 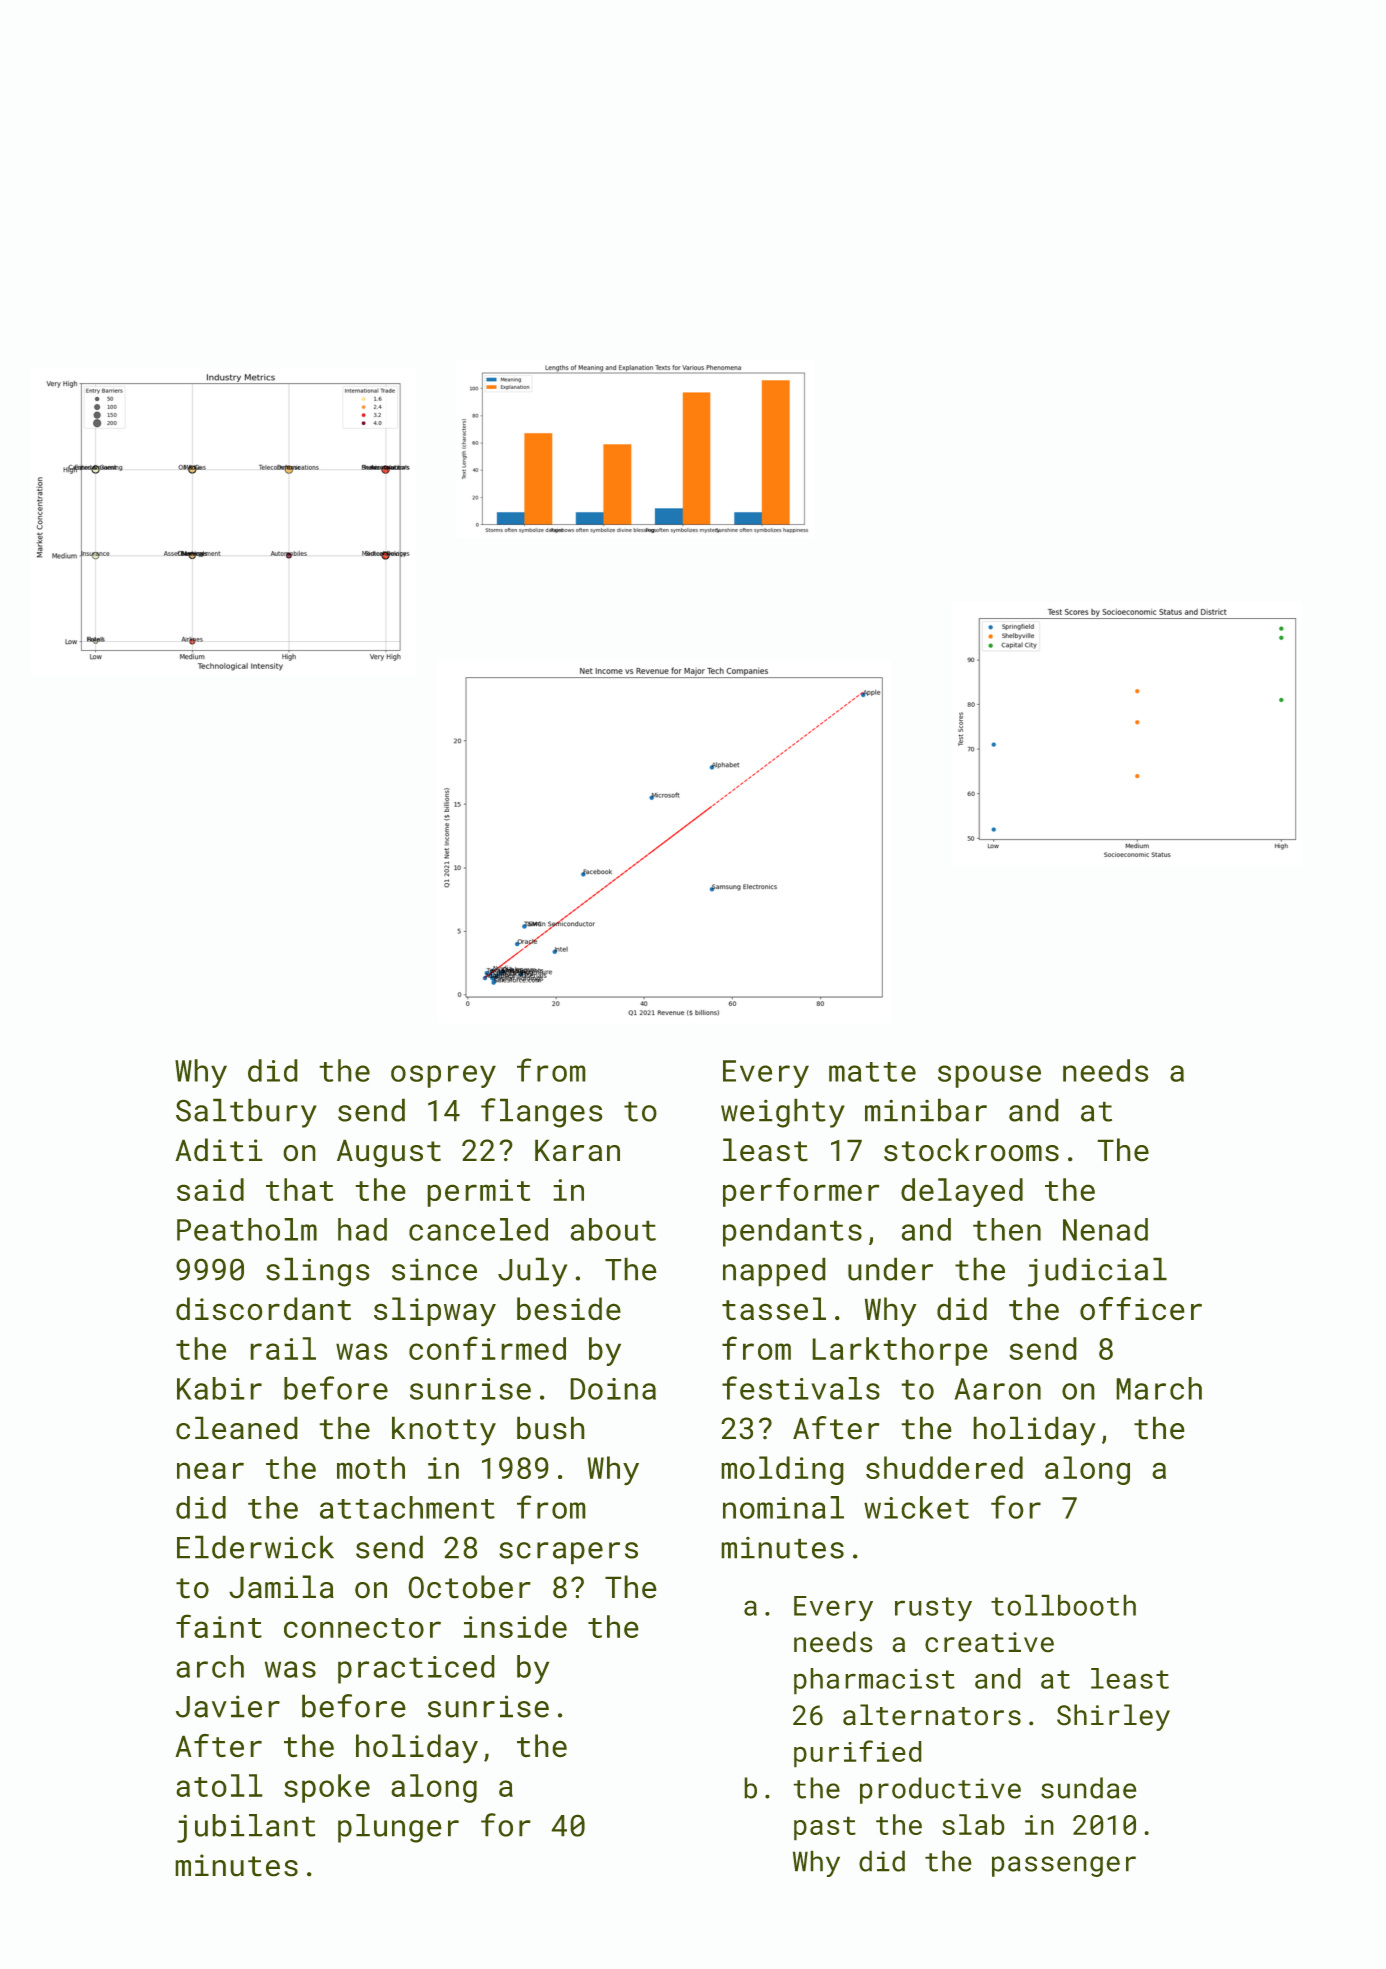 I want to click on spoke, so click(x=327, y=1788).
